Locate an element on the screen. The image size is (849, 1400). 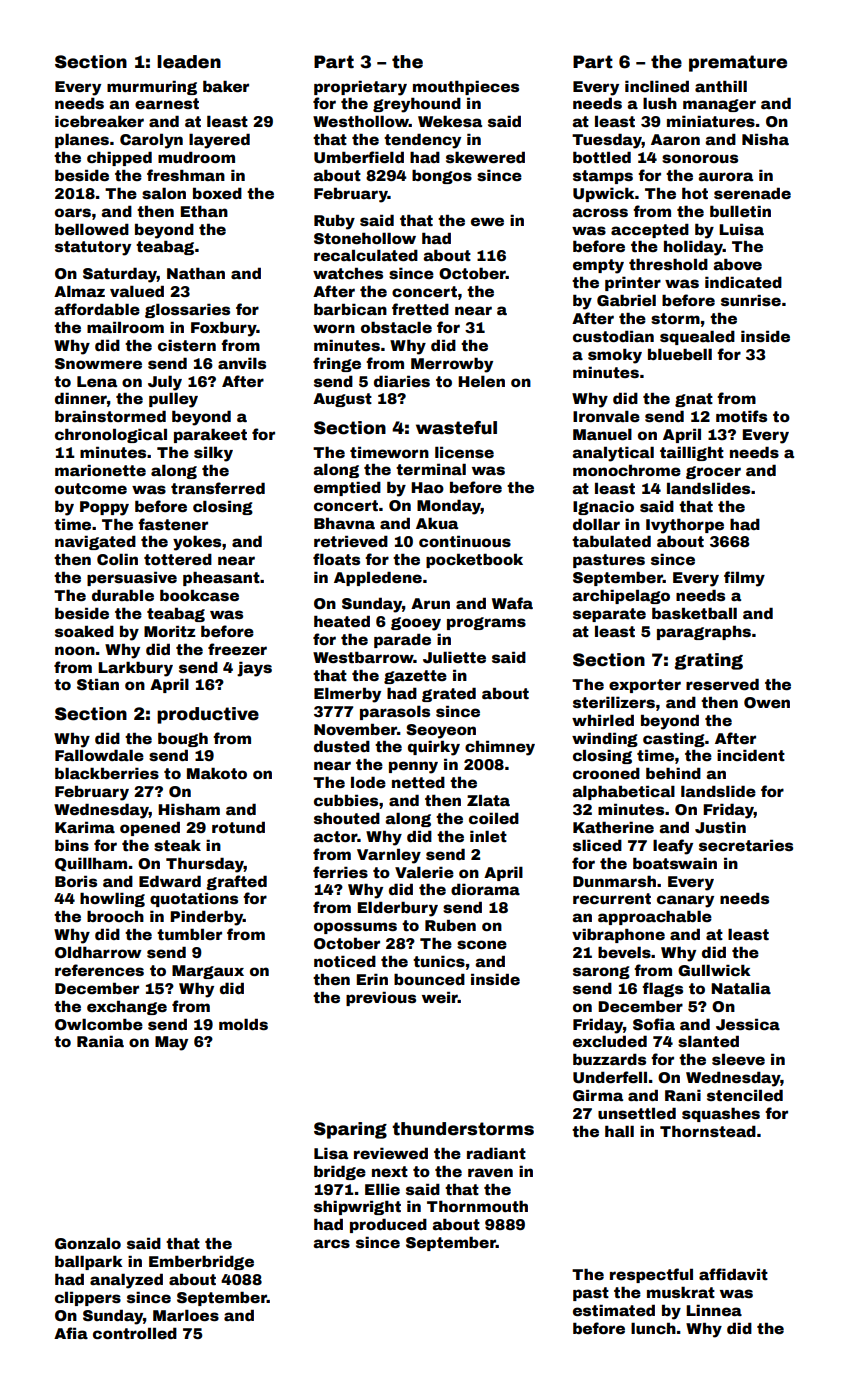
paragraphs is located at coordinates (704, 632).
